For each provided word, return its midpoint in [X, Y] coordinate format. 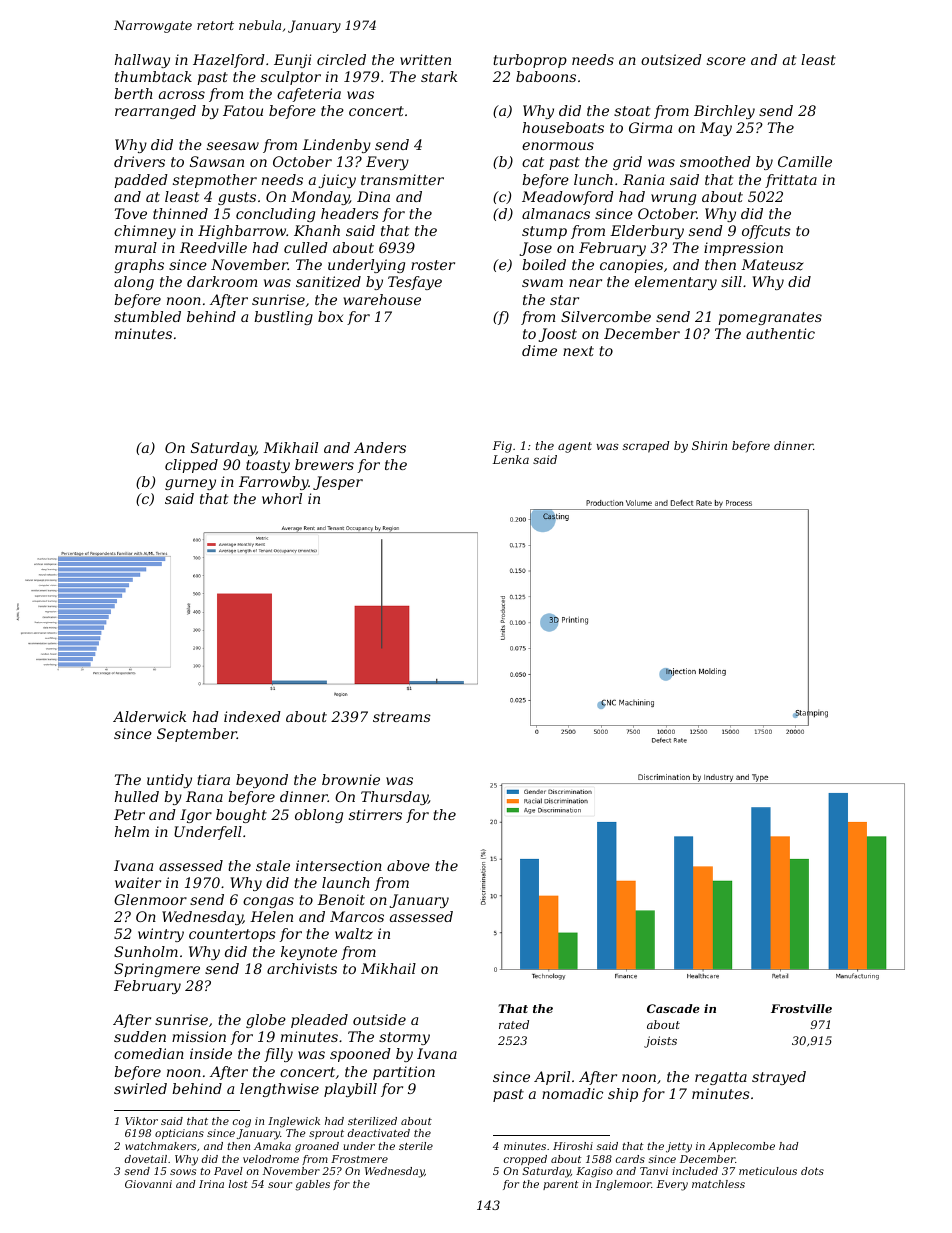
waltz [354, 934]
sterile [416, 1146]
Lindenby [336, 146]
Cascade [673, 1008]
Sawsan [217, 161]
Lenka [511, 459]
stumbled [147, 316]
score [726, 61]
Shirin [709, 445]
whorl [282, 498]
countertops [232, 935]
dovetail [146, 1159]
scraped [646, 447]
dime [539, 350]
